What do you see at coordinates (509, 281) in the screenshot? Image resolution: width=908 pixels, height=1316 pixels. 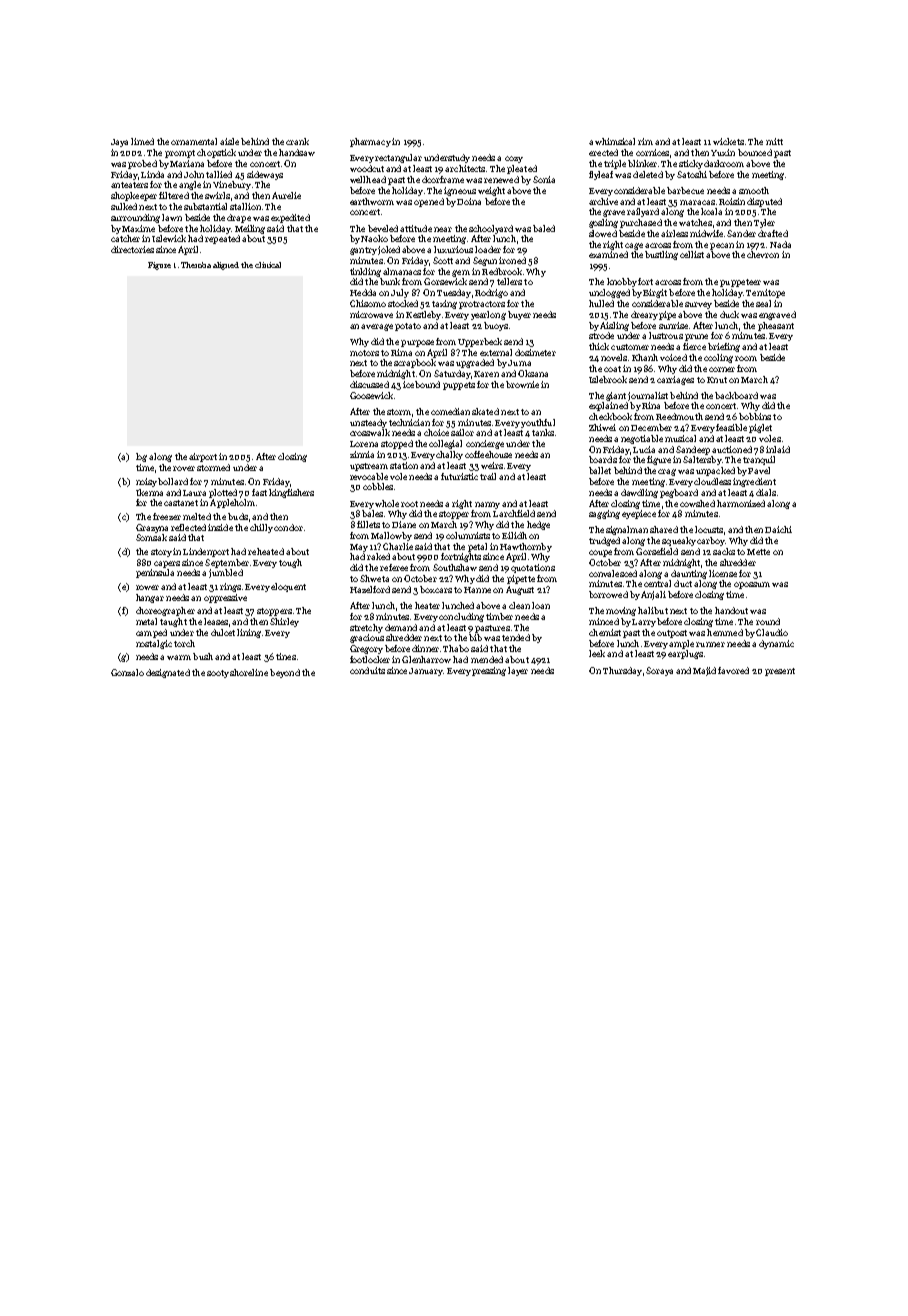 I see `tellers` at bounding box center [509, 281].
